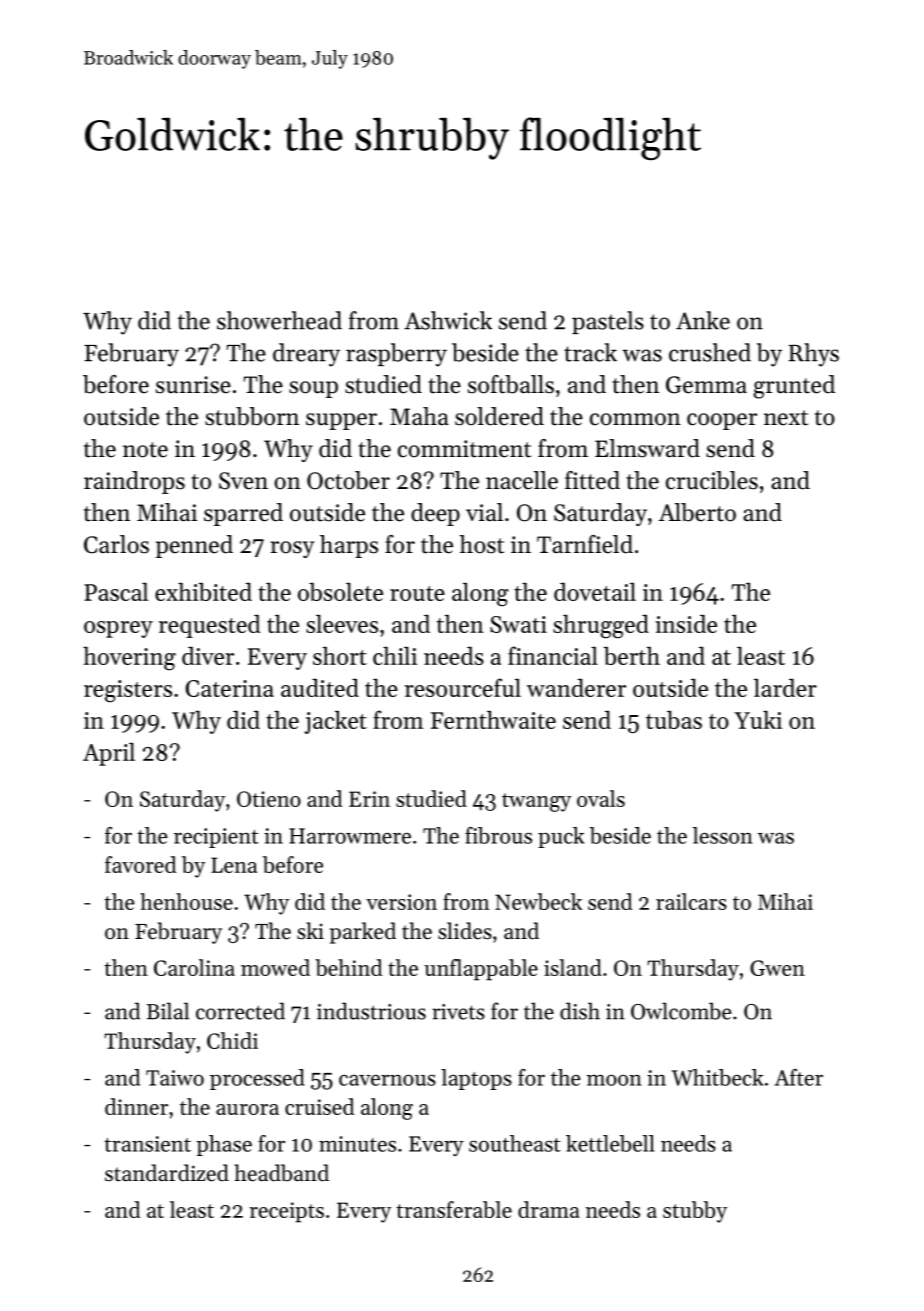  Describe the element at coordinates (448, 320) in the screenshot. I see `Ashwick` at that location.
